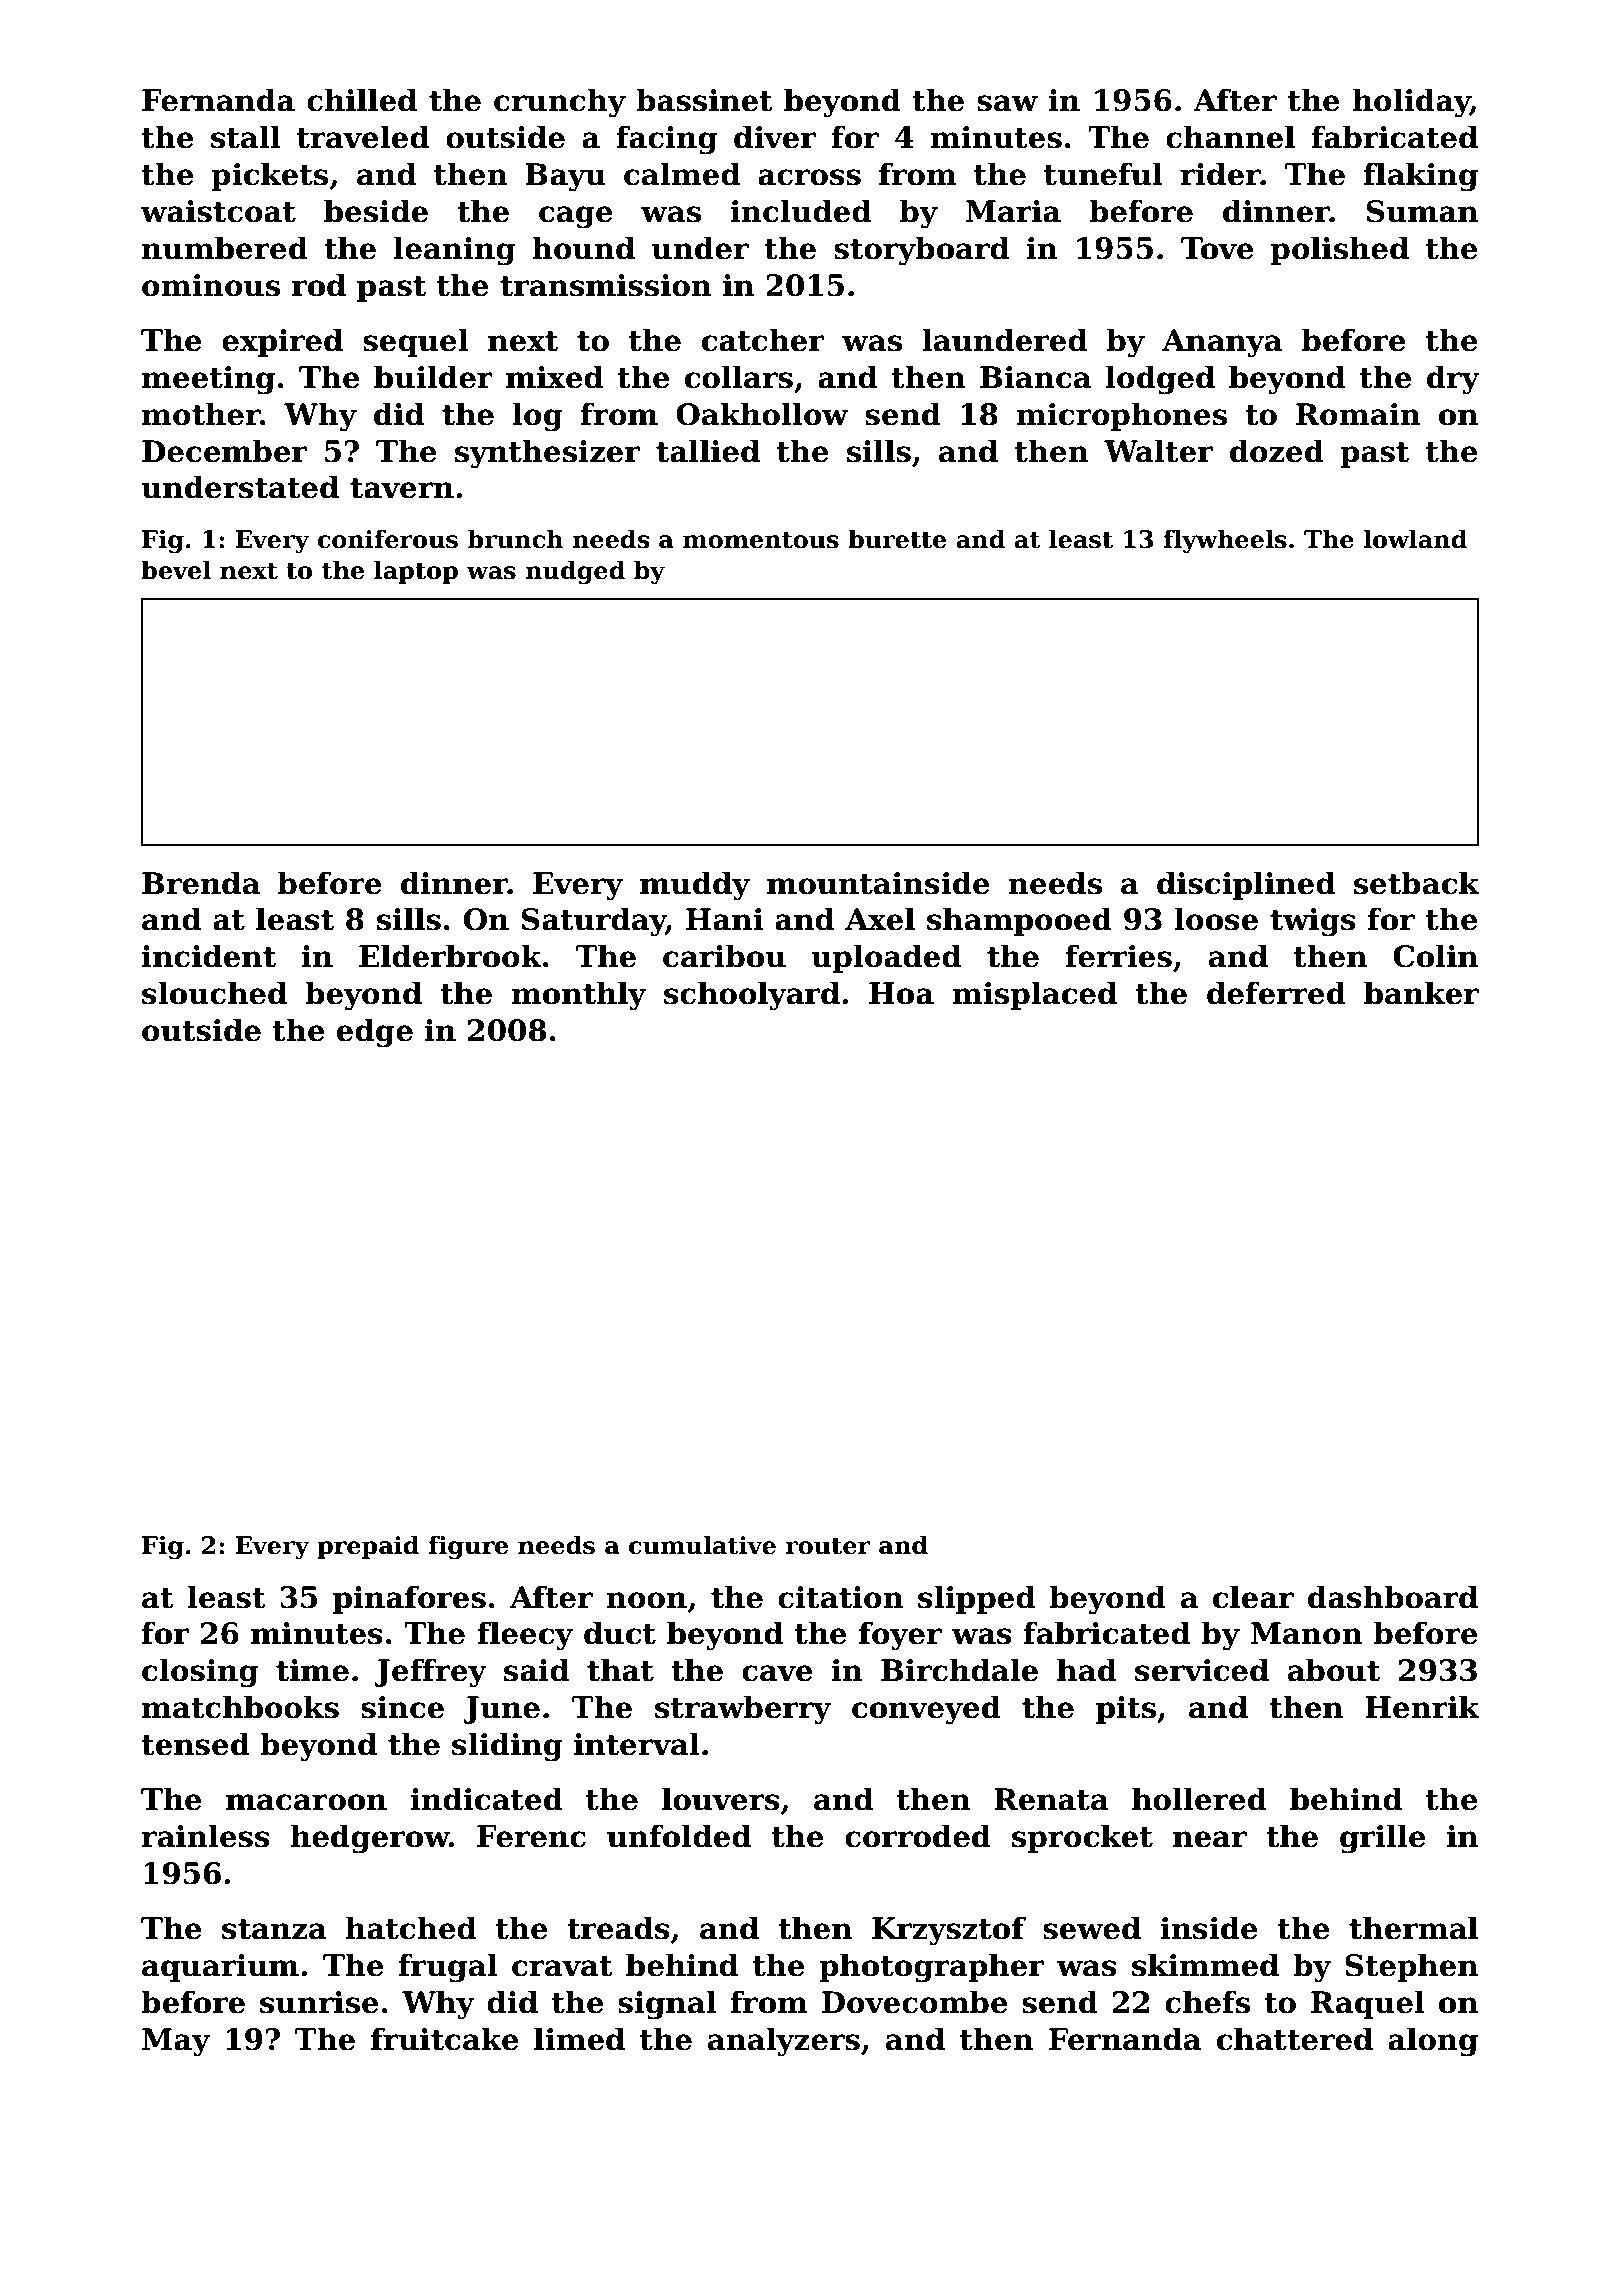 This document has height=2292, width=1620. I want to click on Brenda, so click(201, 883).
